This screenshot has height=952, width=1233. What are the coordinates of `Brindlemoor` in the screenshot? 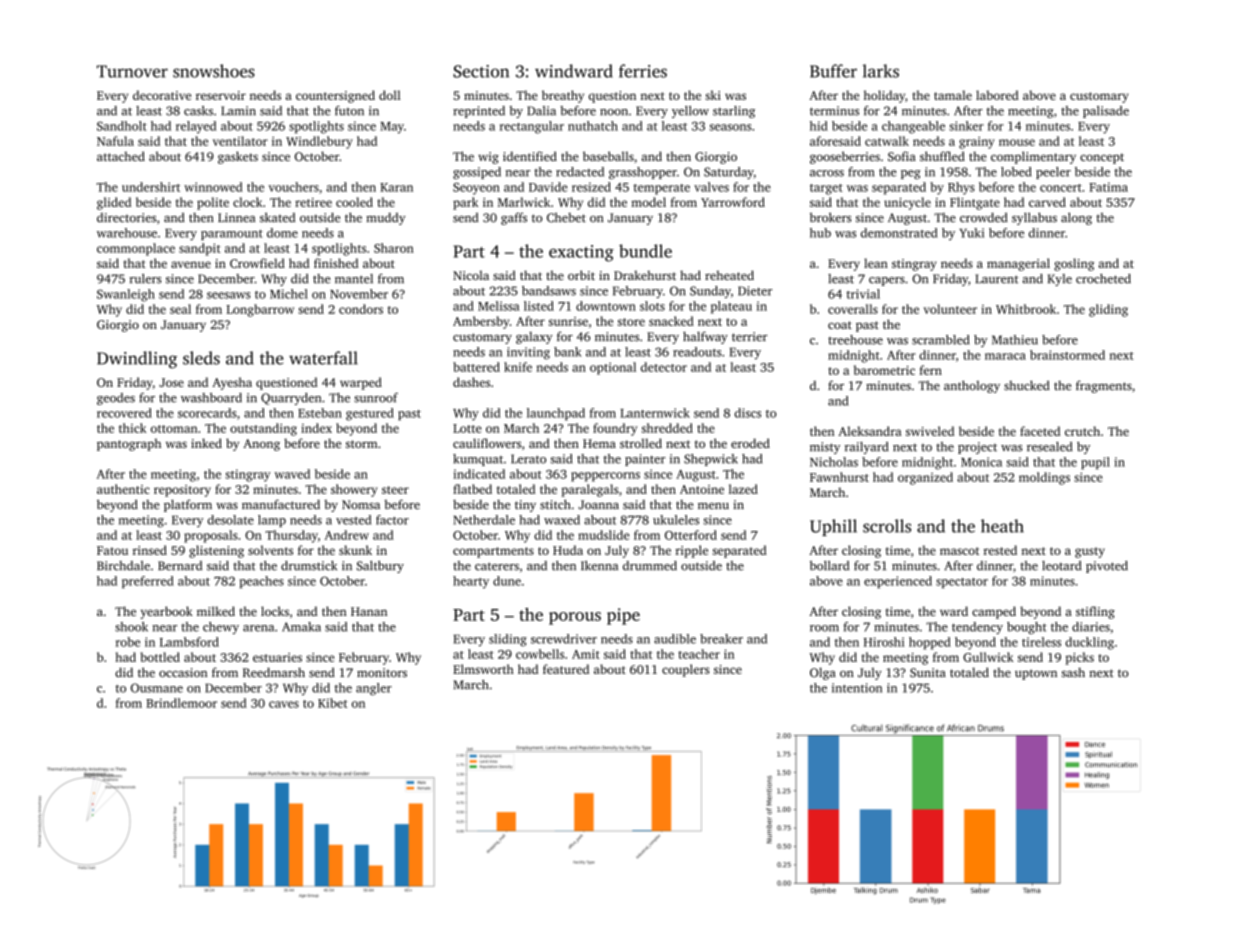 It's located at (181, 703).
